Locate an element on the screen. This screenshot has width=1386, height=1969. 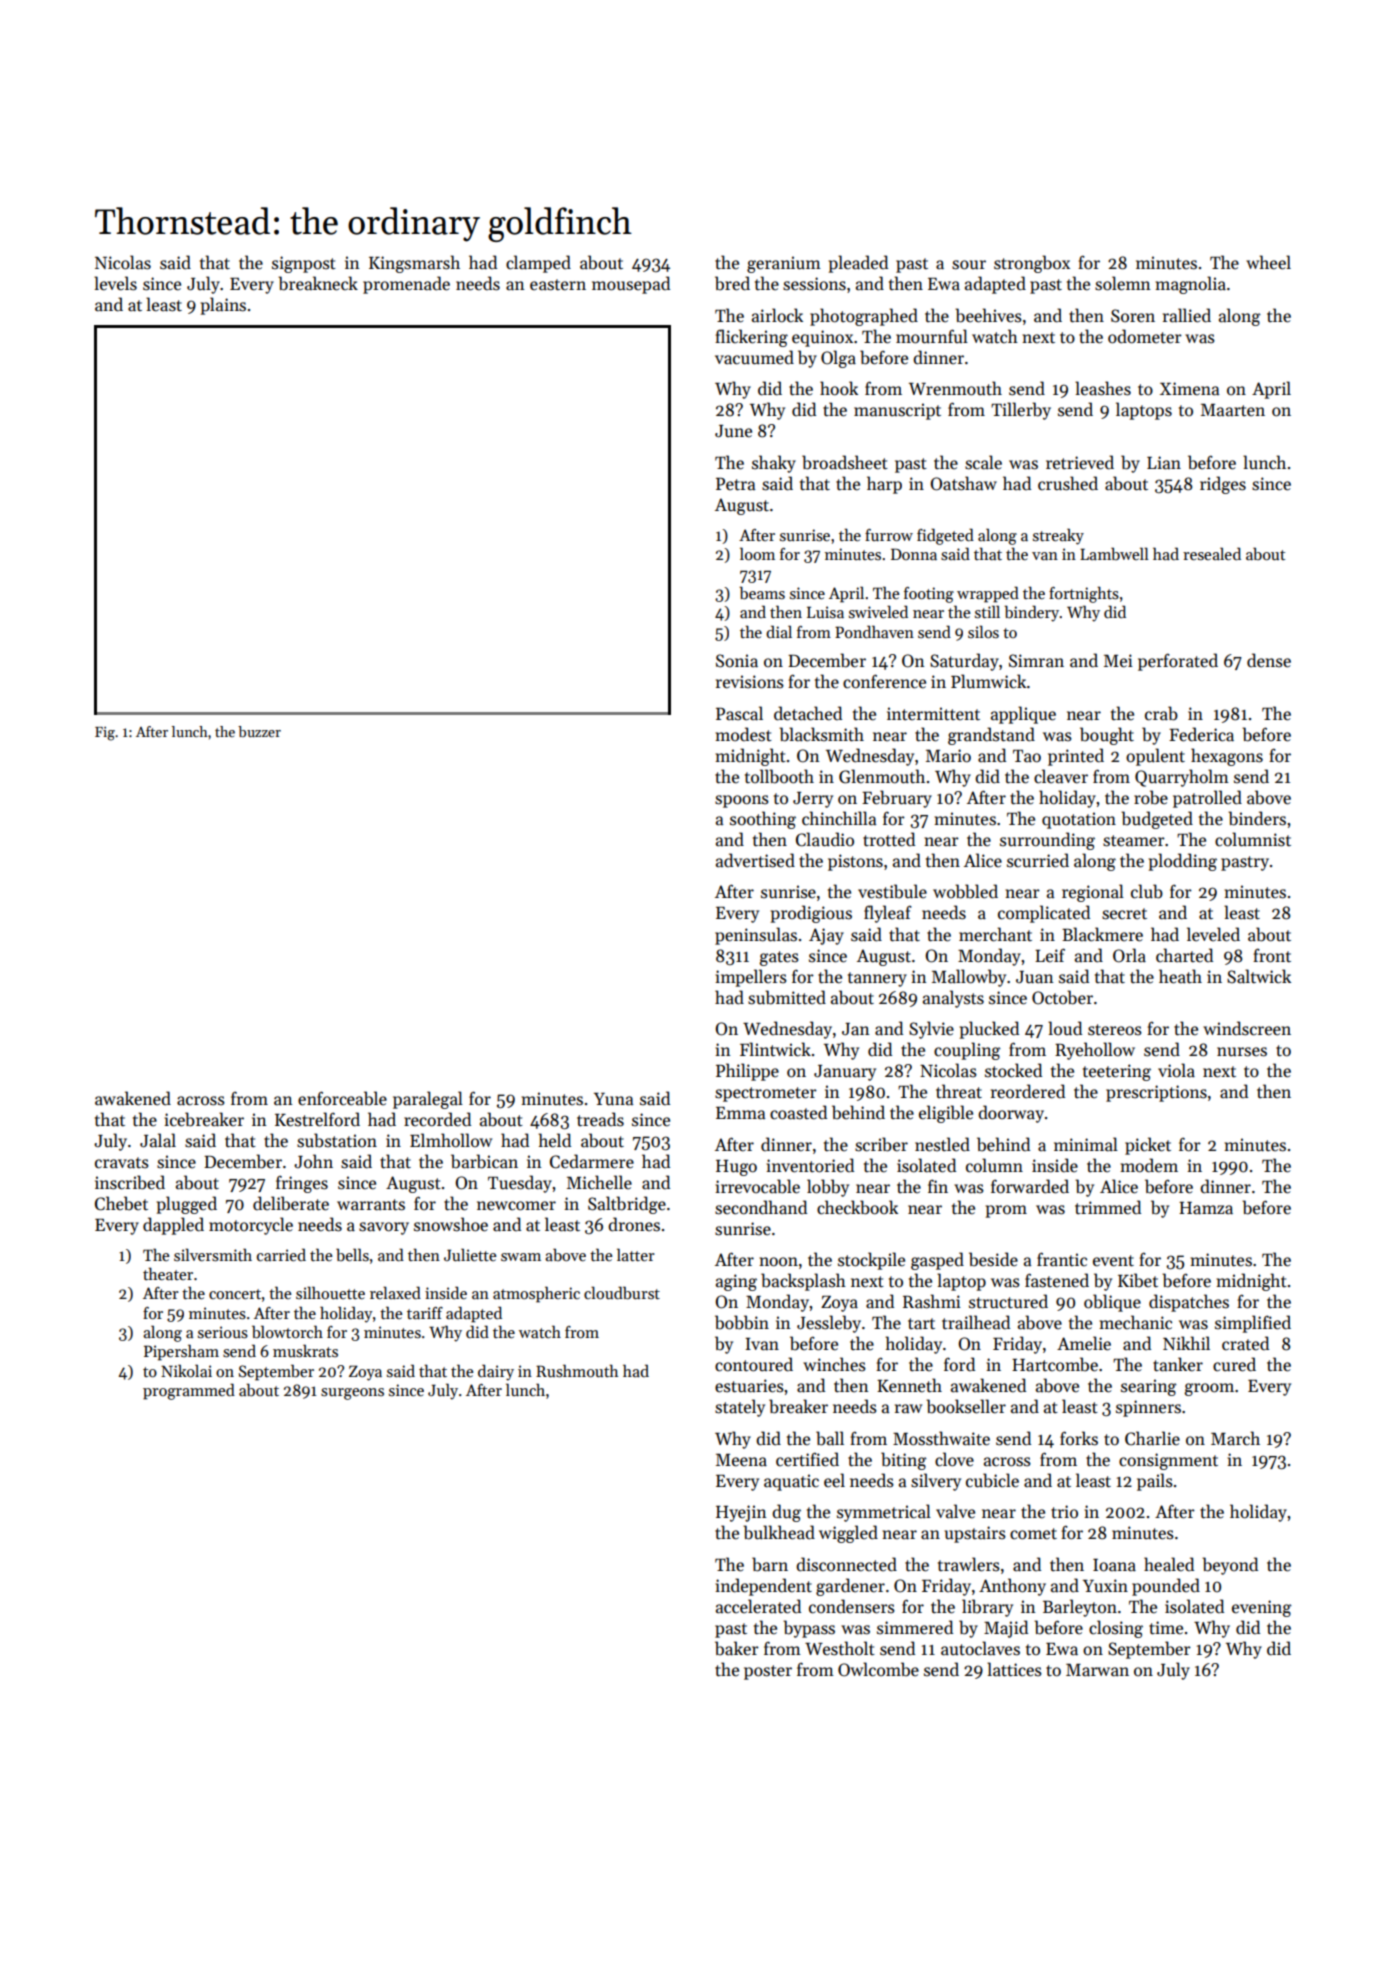
magnolia is located at coordinates (1190, 285).
